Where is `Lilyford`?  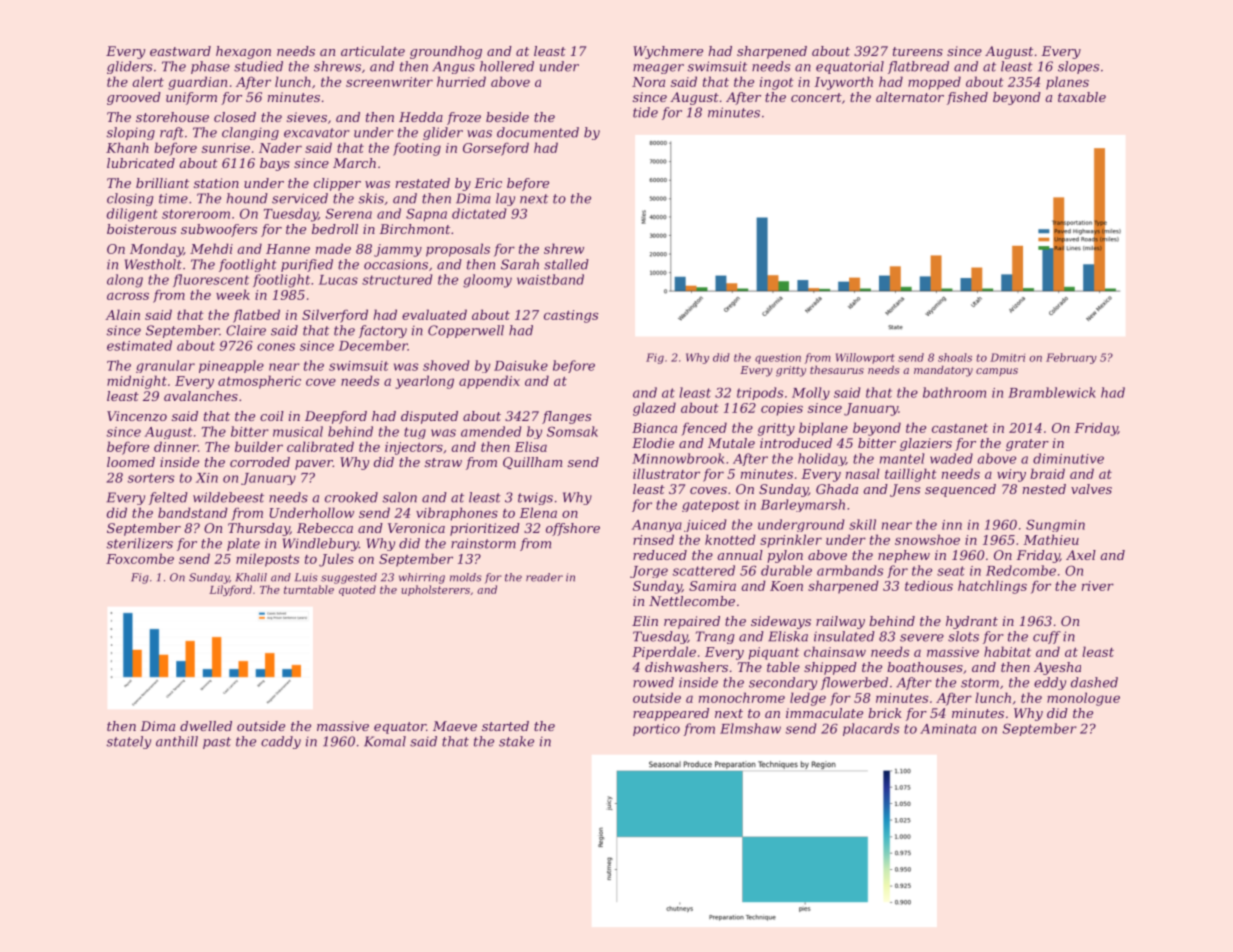
Lilyford is located at coordinates (230, 590).
